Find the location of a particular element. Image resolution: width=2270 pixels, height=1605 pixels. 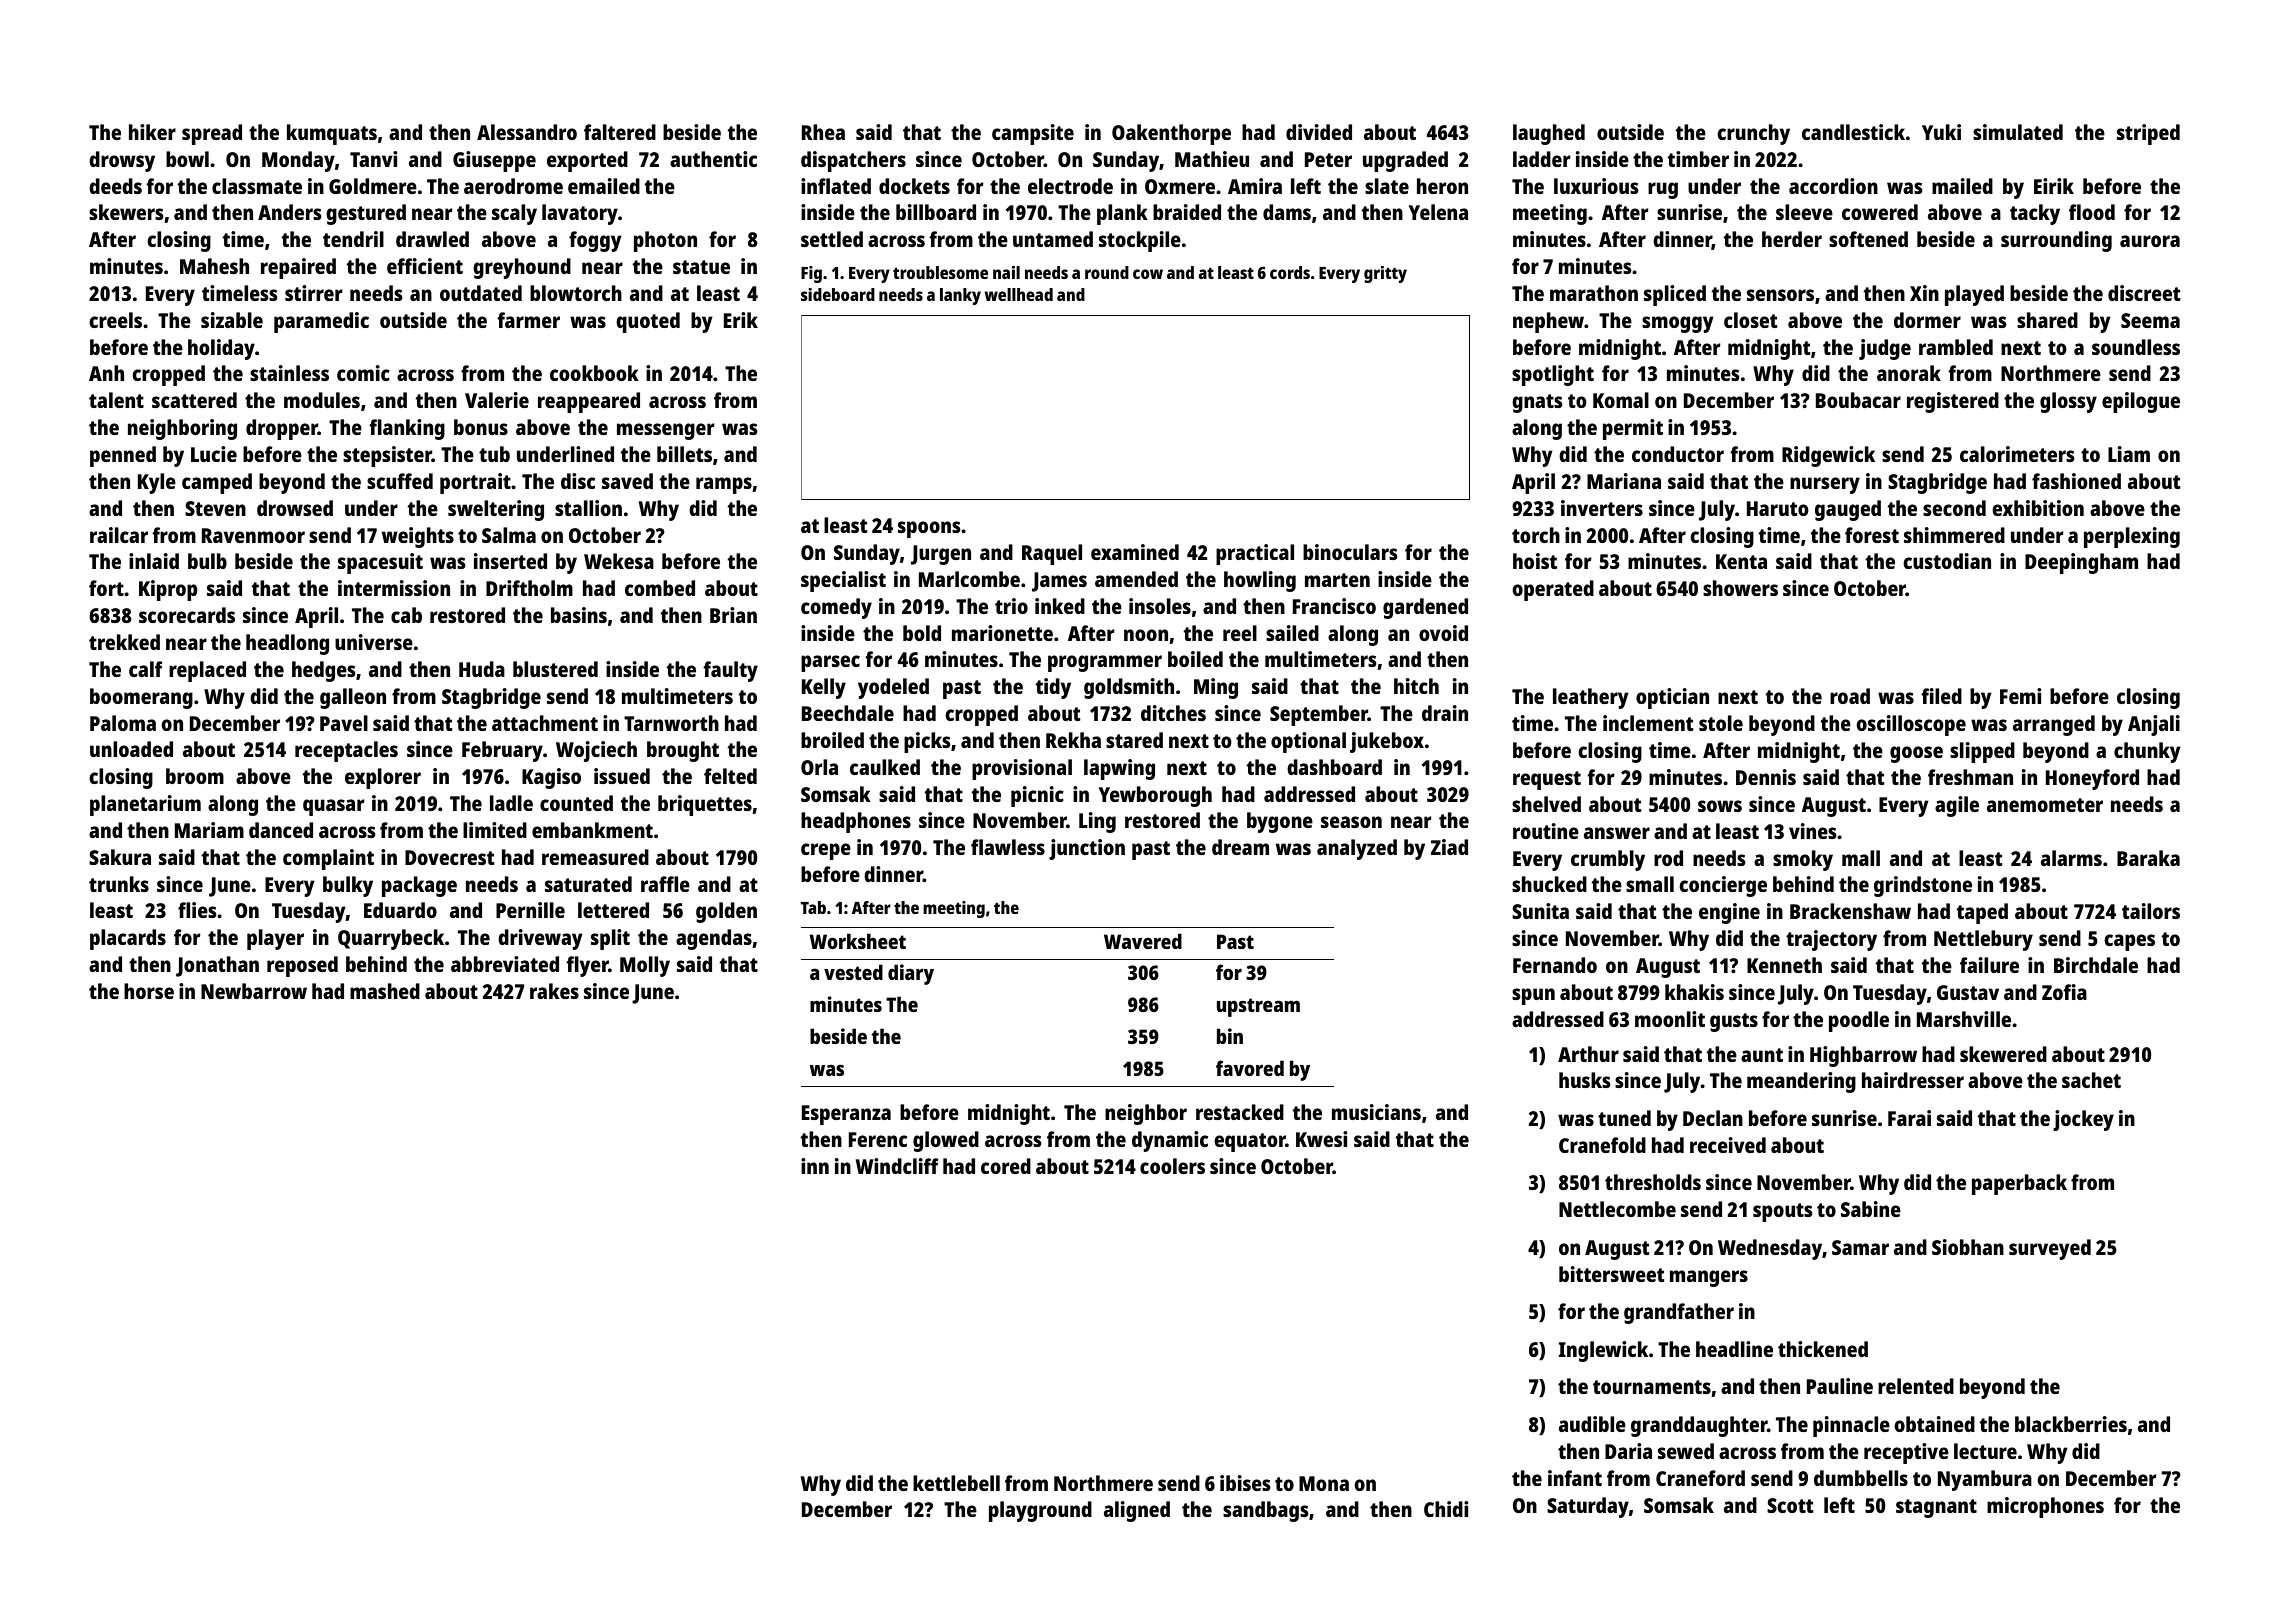

Windcliff is located at coordinates (897, 1166).
